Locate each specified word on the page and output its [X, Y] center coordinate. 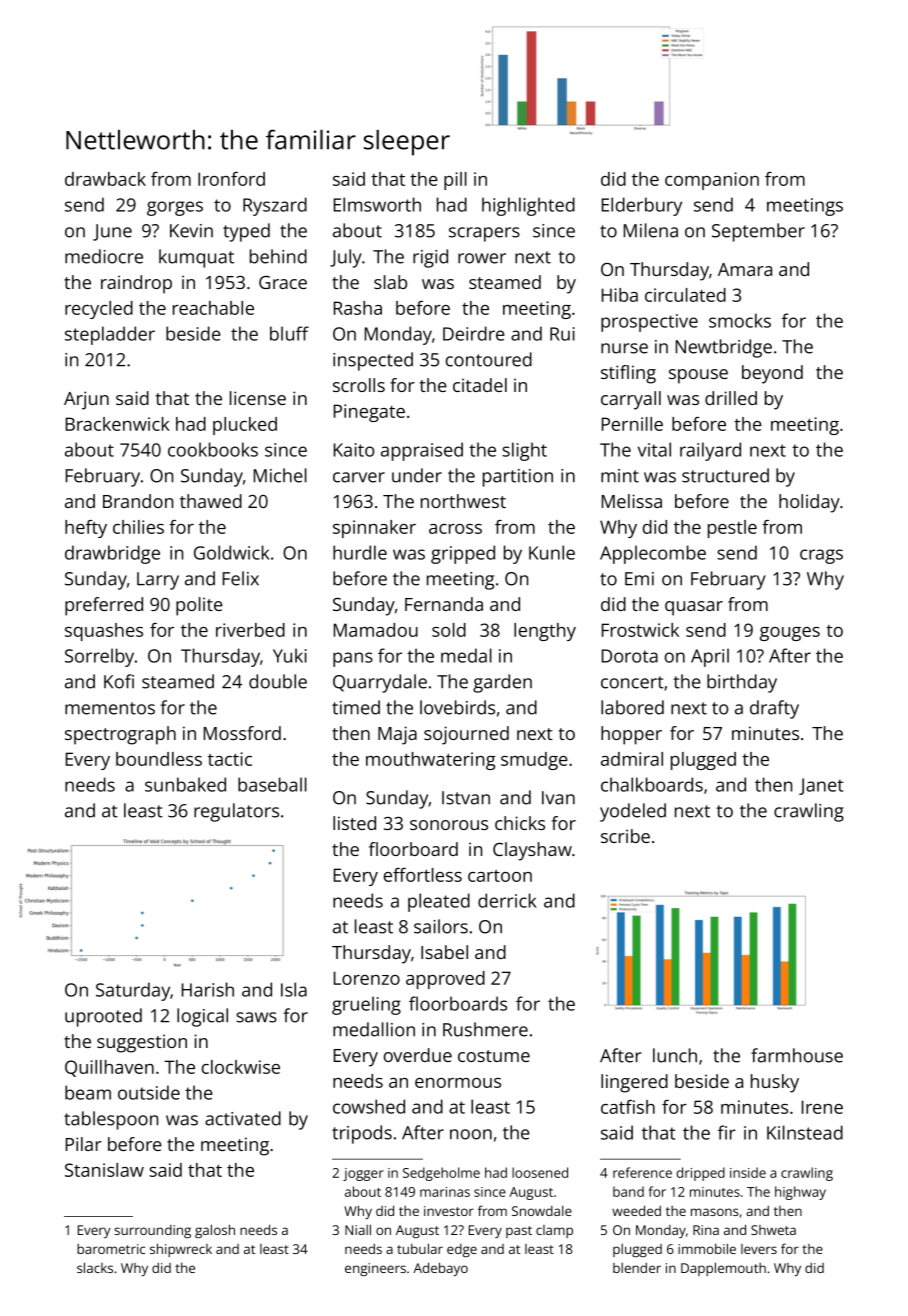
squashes [104, 632]
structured [725, 475]
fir [727, 1132]
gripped [463, 554]
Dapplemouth [723, 1269]
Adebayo [440, 1269]
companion [712, 181]
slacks [95, 1267]
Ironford [231, 179]
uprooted [103, 1017]
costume [494, 1056]
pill [455, 181]
